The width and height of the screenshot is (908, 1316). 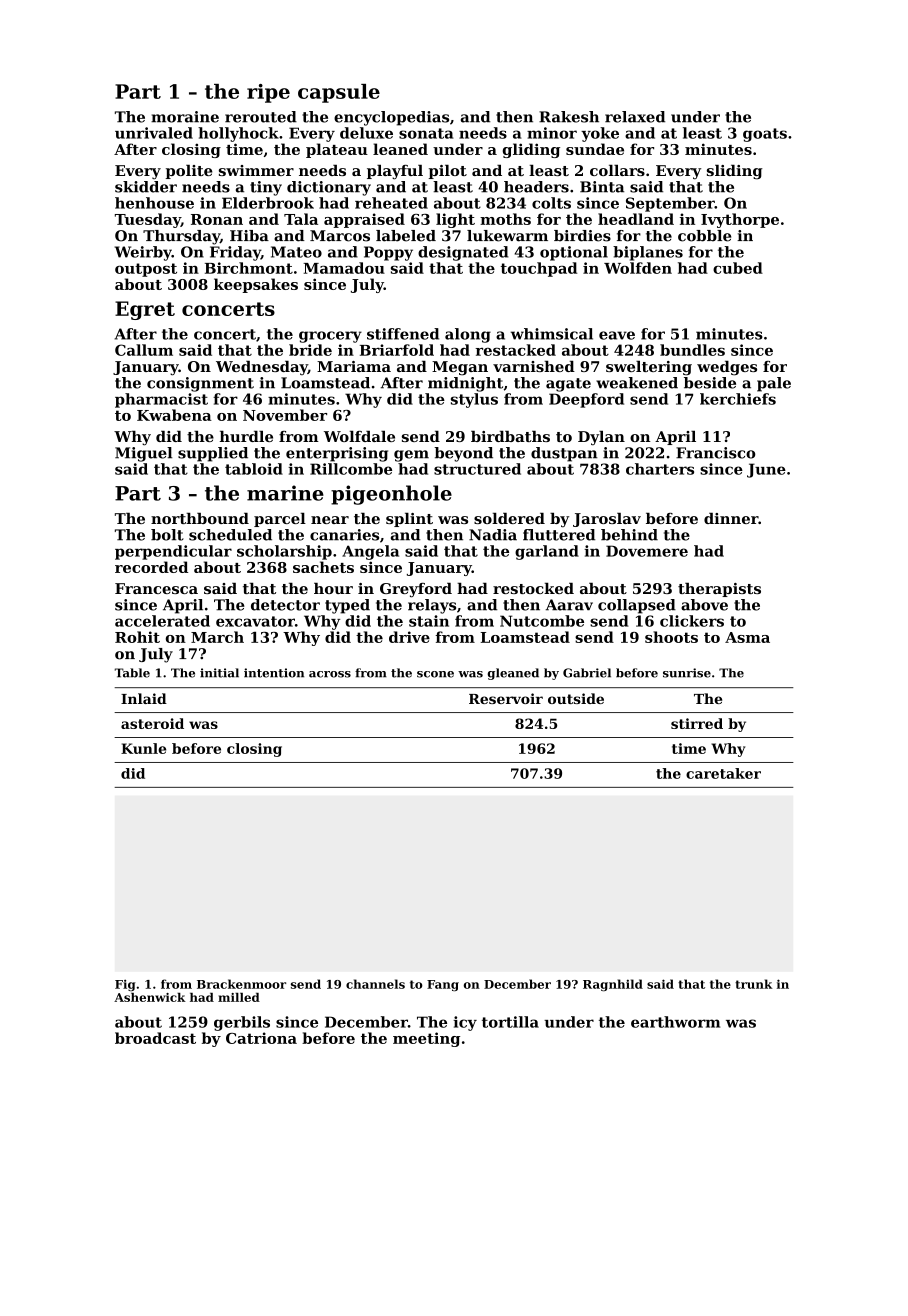 What do you see at coordinates (185, 117) in the screenshot?
I see `moraine` at bounding box center [185, 117].
